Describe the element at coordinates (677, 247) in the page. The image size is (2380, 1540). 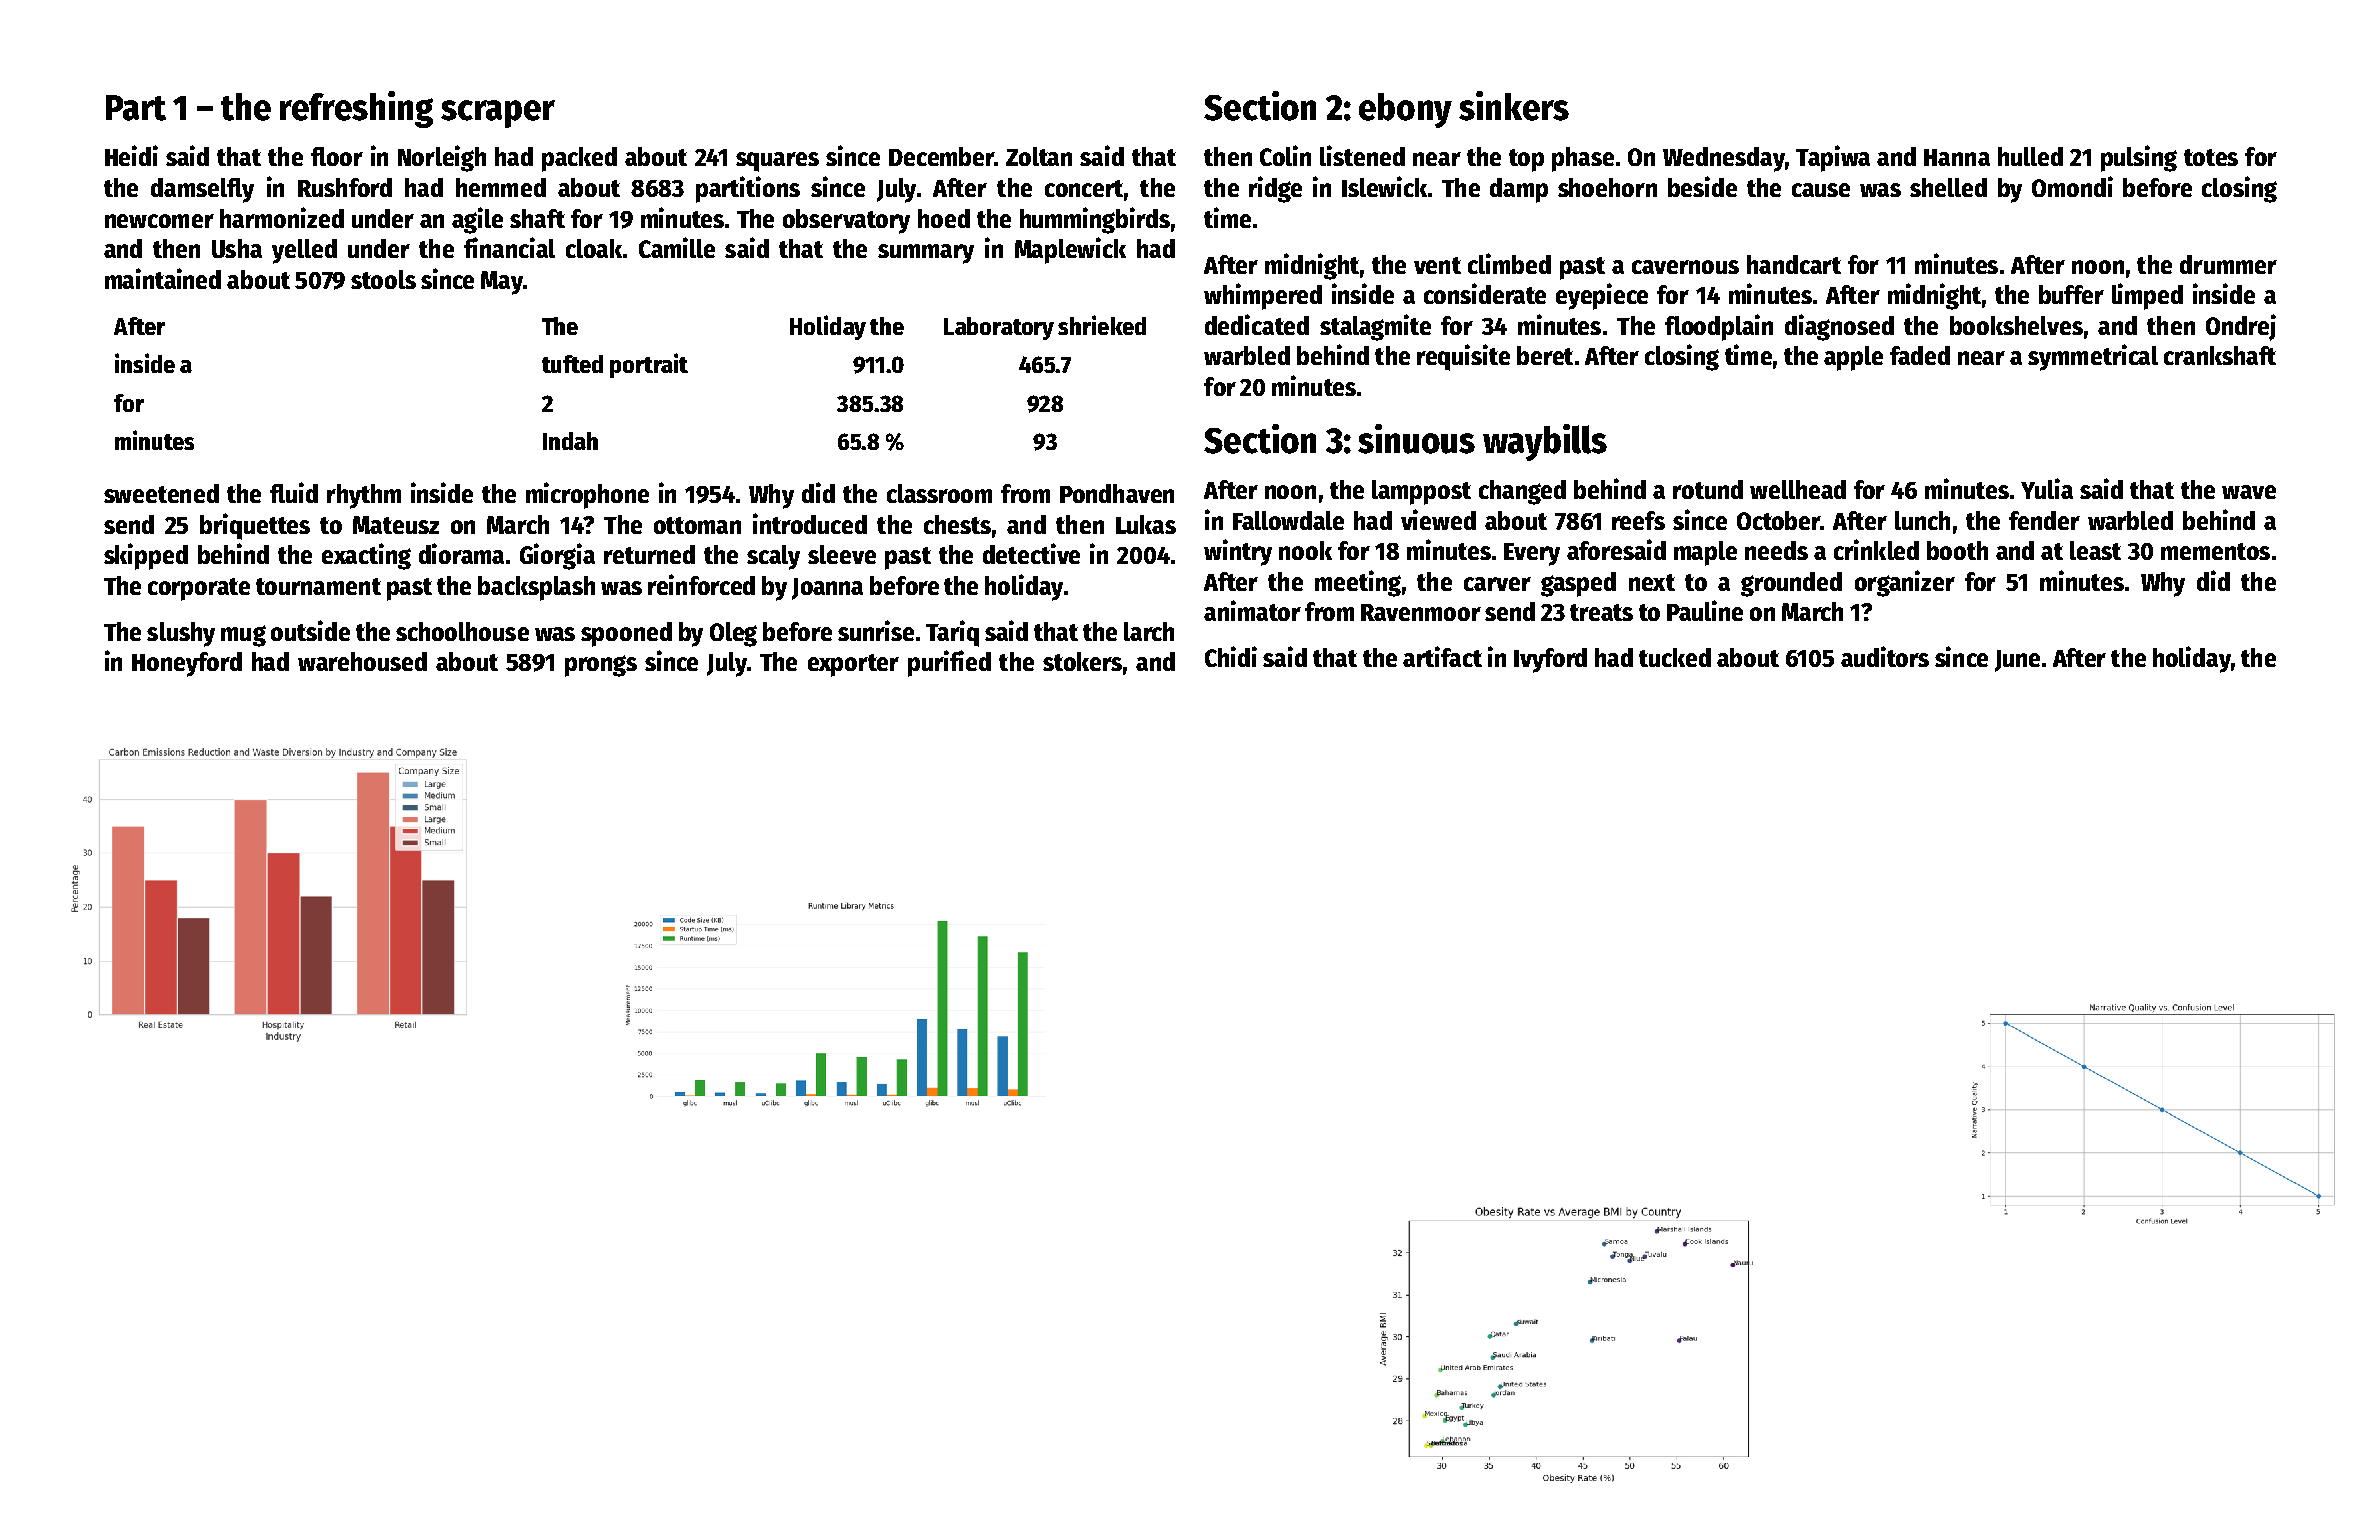
I see `Camille` at that location.
